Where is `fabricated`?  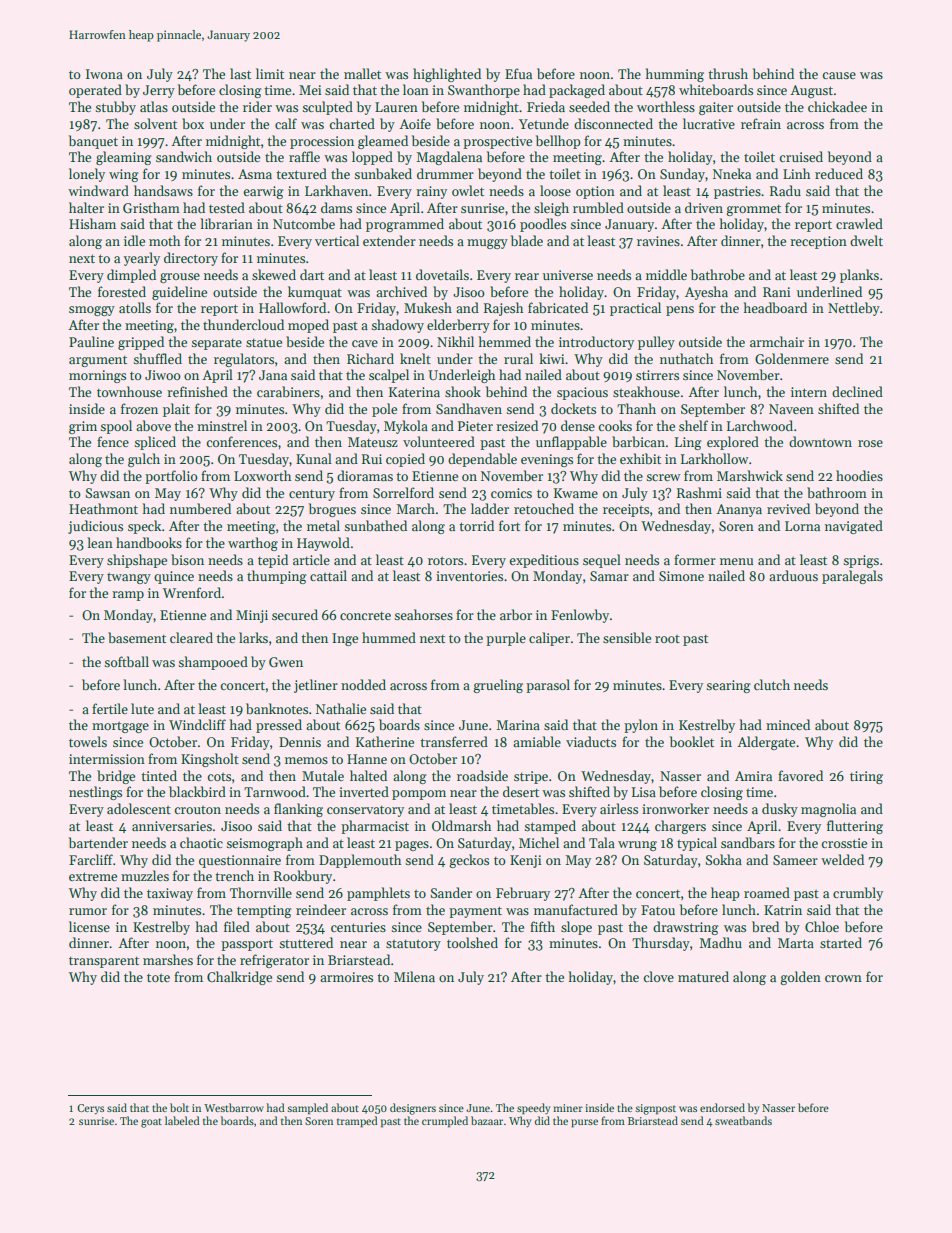
fabricated is located at coordinates (558, 307).
